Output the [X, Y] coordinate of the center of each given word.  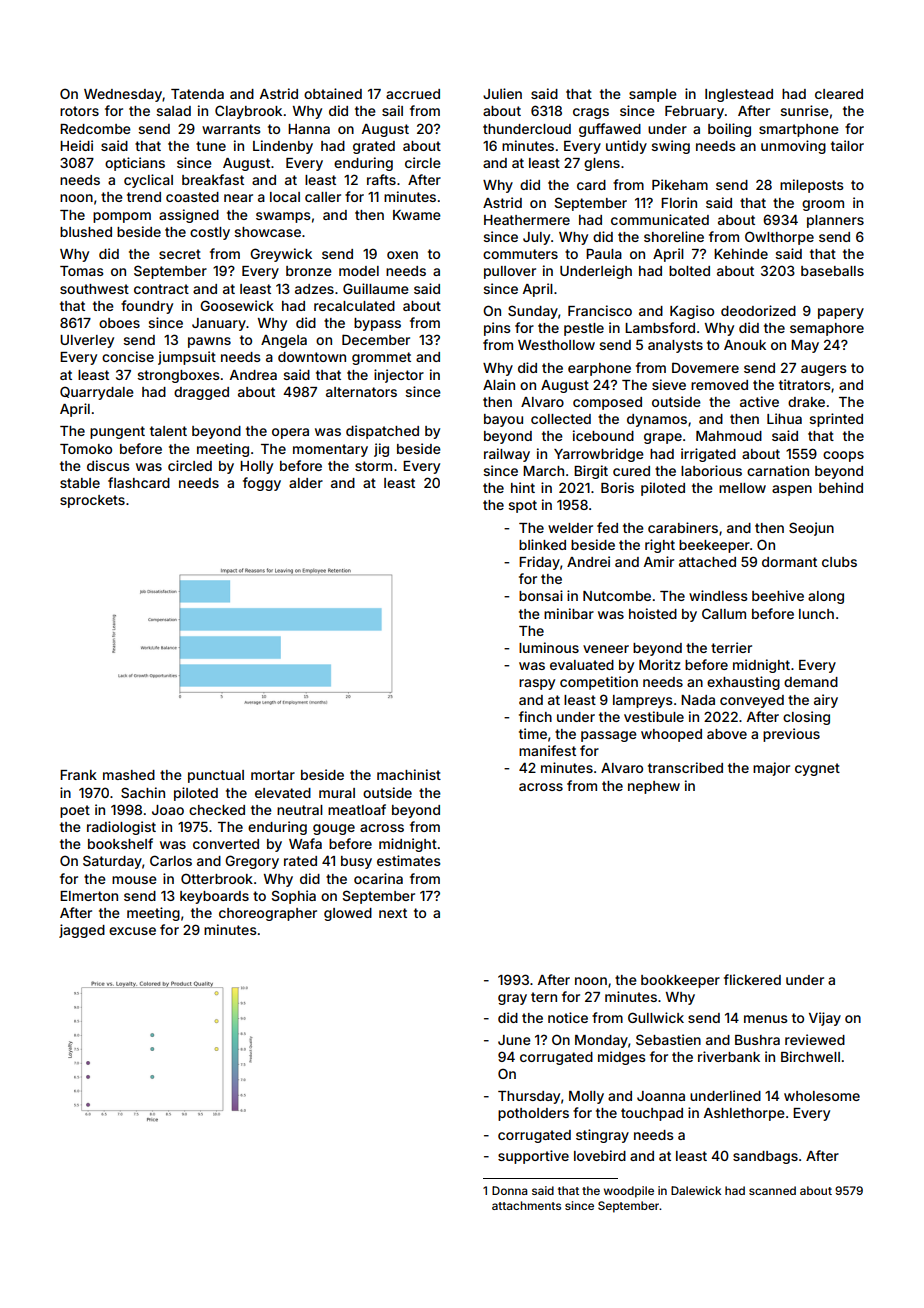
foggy [262, 484]
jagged [82, 931]
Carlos [171, 860]
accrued [413, 94]
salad [173, 111]
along [826, 597]
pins [497, 329]
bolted [689, 271]
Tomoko [86, 449]
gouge [334, 829]
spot [522, 506]
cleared [839, 94]
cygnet [817, 769]
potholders [533, 1114]
